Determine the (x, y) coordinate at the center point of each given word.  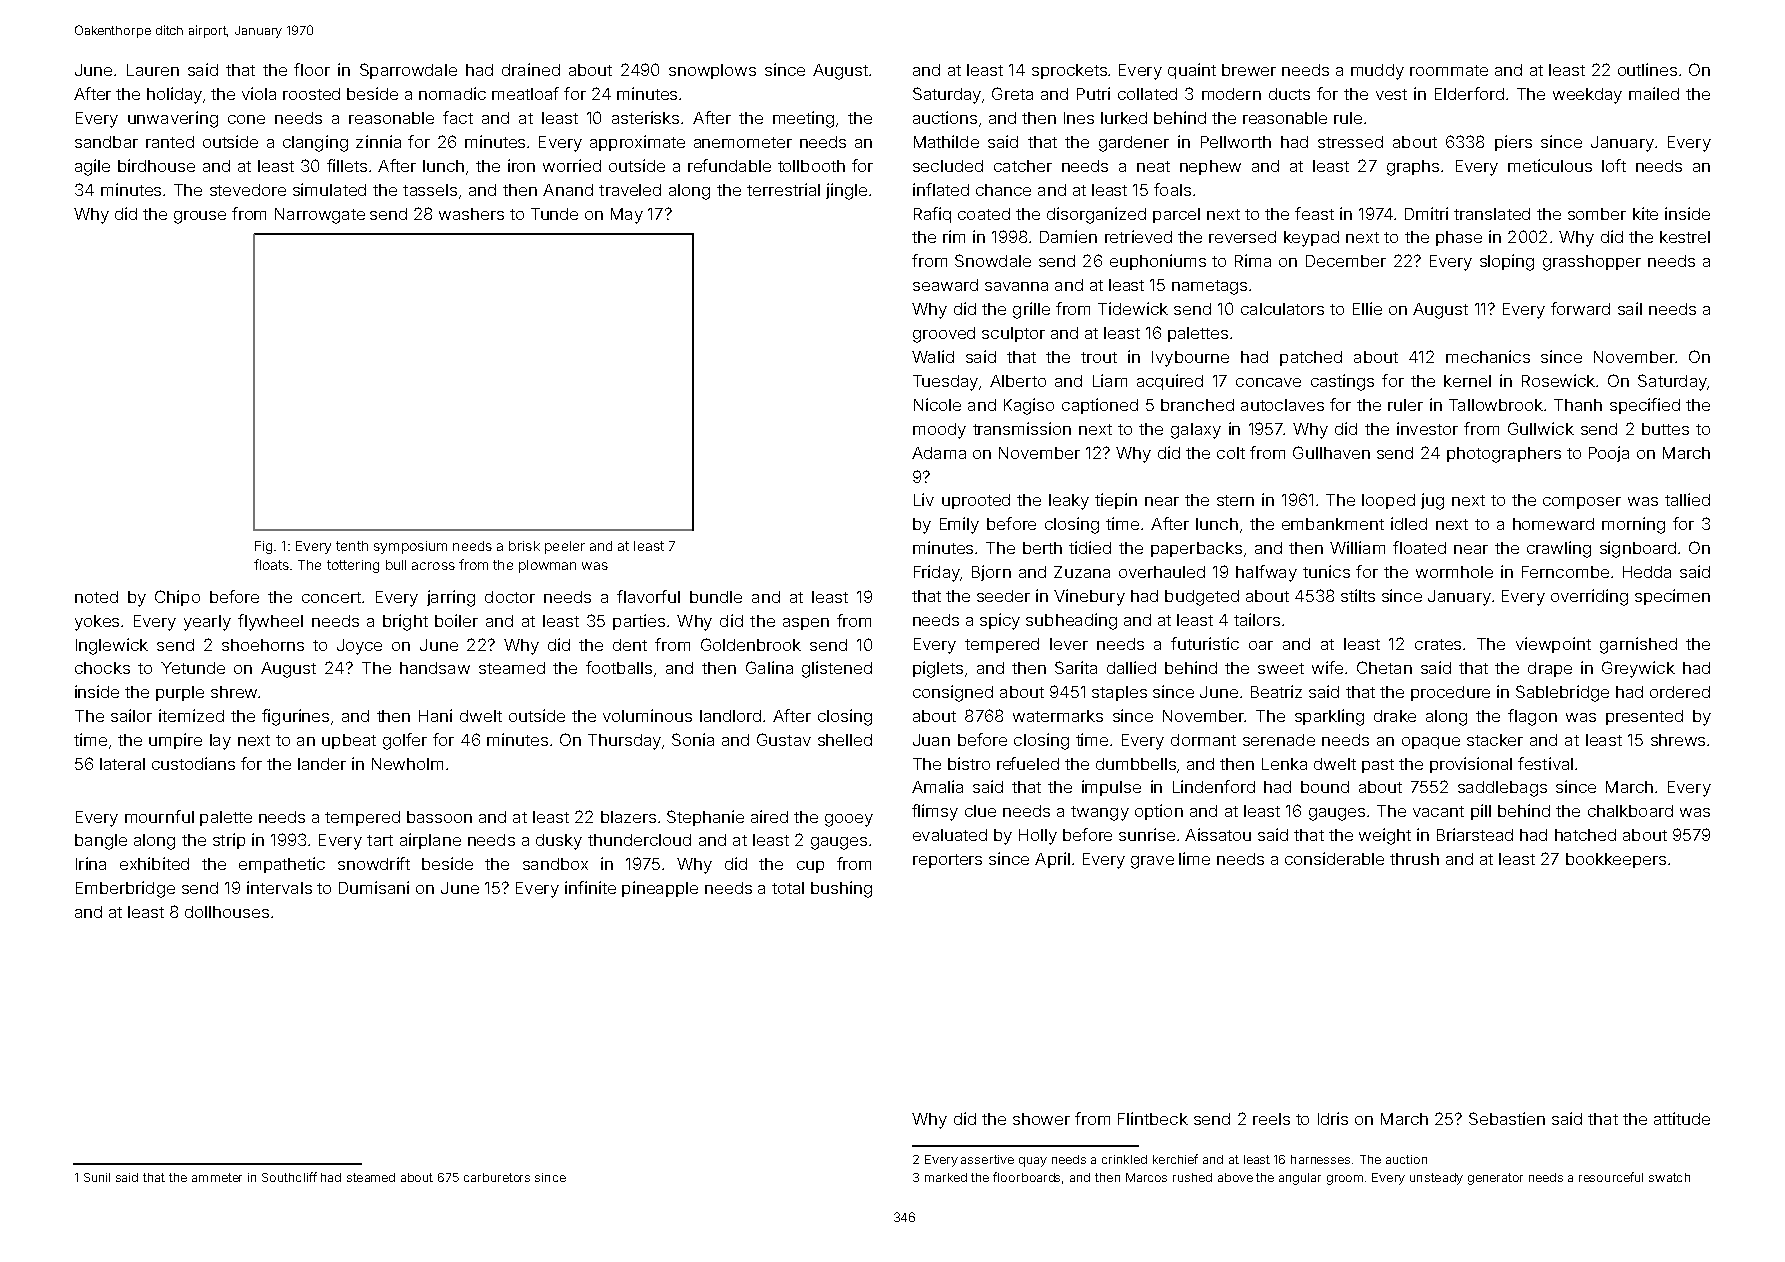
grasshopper (1592, 263)
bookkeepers (1616, 860)
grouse (200, 217)
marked (946, 1177)
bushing (841, 889)
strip (229, 841)
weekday (1587, 96)
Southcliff (289, 1177)
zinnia (378, 141)
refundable (729, 165)
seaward (945, 285)
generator (1495, 1179)
